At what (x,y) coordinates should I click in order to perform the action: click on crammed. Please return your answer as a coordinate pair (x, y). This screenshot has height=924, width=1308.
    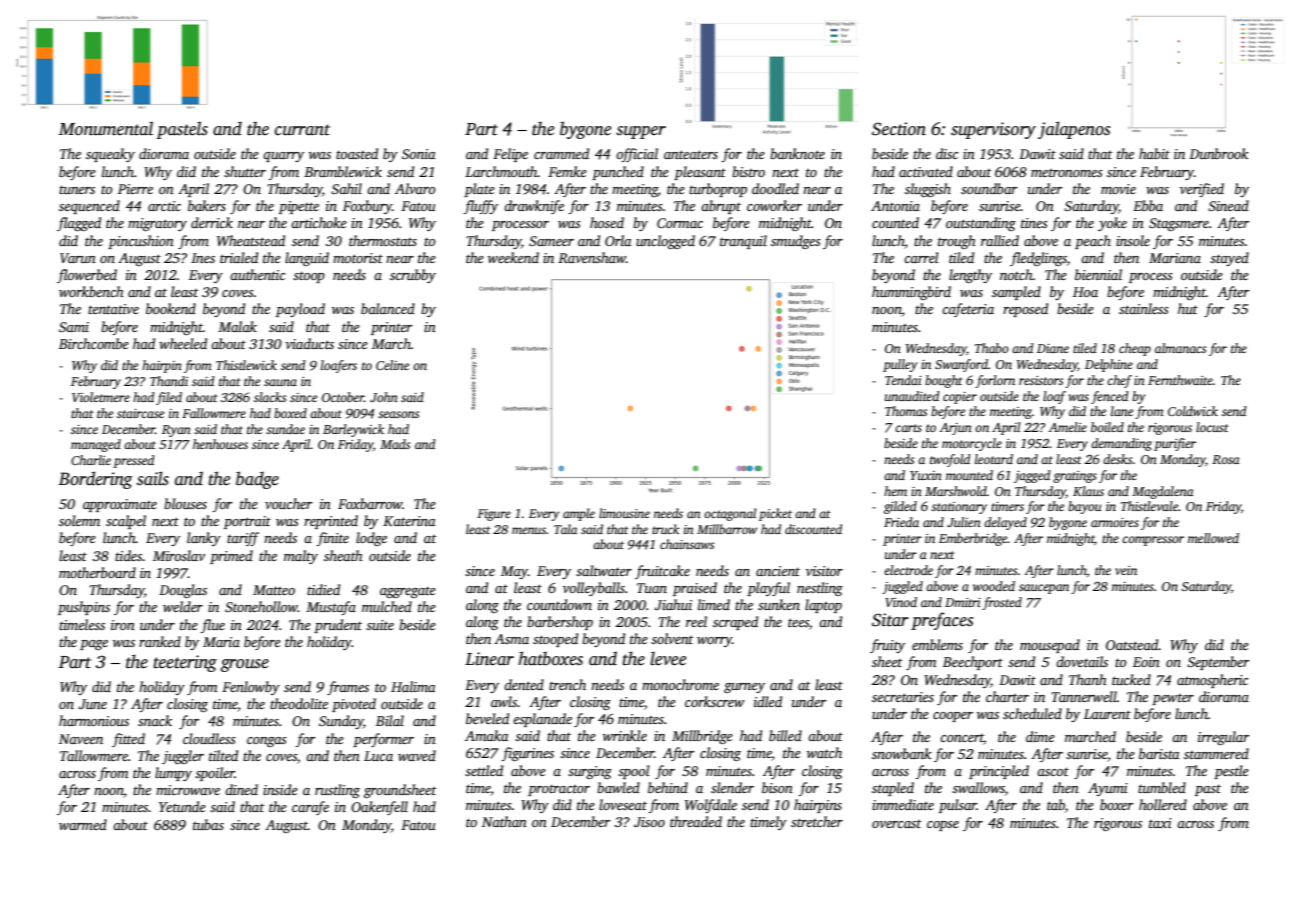
    Looking at the image, I should click on (561, 153).
